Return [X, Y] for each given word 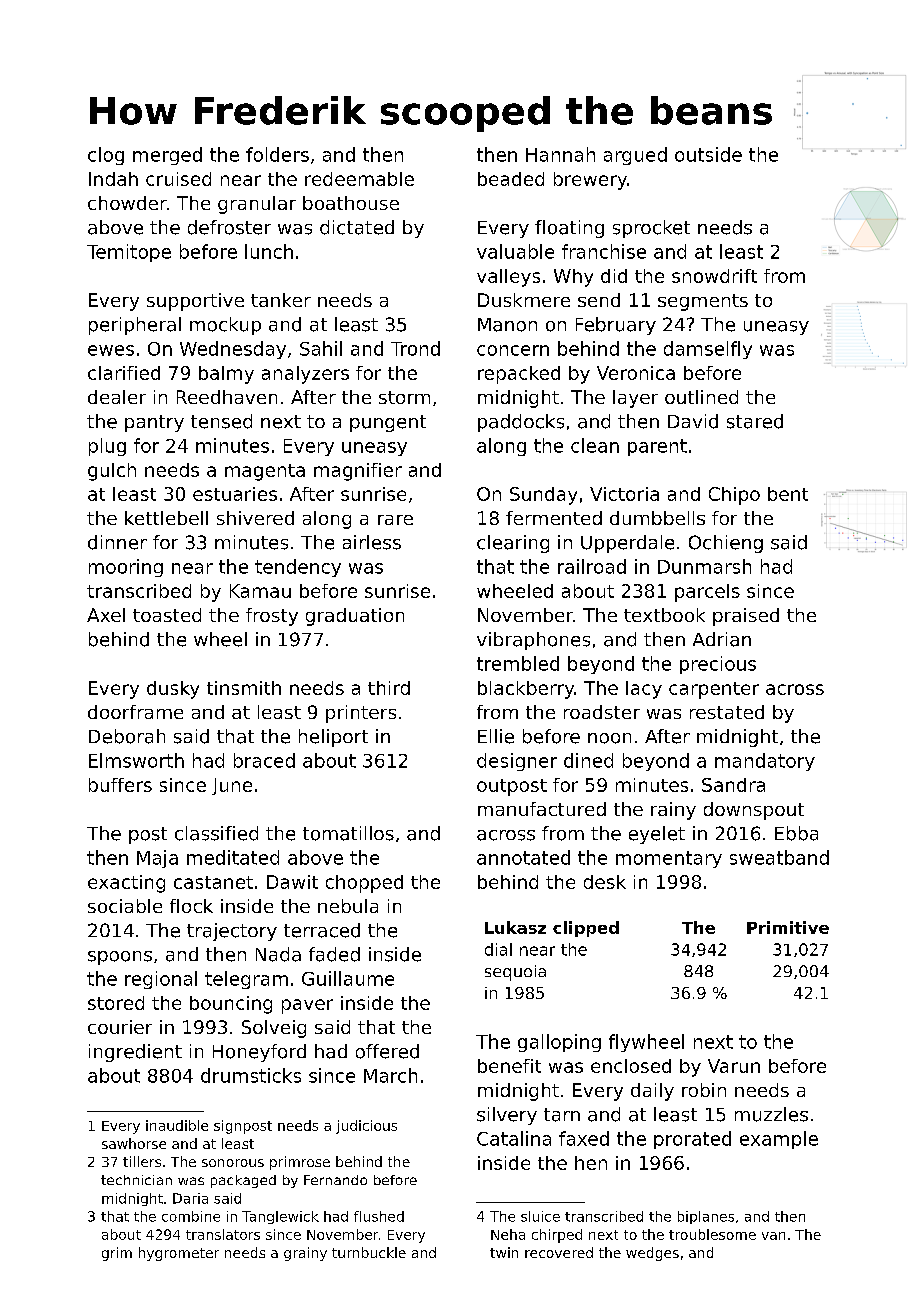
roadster [602, 712]
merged [167, 156]
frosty [272, 617]
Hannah [560, 154]
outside [708, 154]
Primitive [788, 927]
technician [136, 1180]
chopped [364, 884]
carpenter [714, 690]
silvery [507, 1116]
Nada [278, 954]
